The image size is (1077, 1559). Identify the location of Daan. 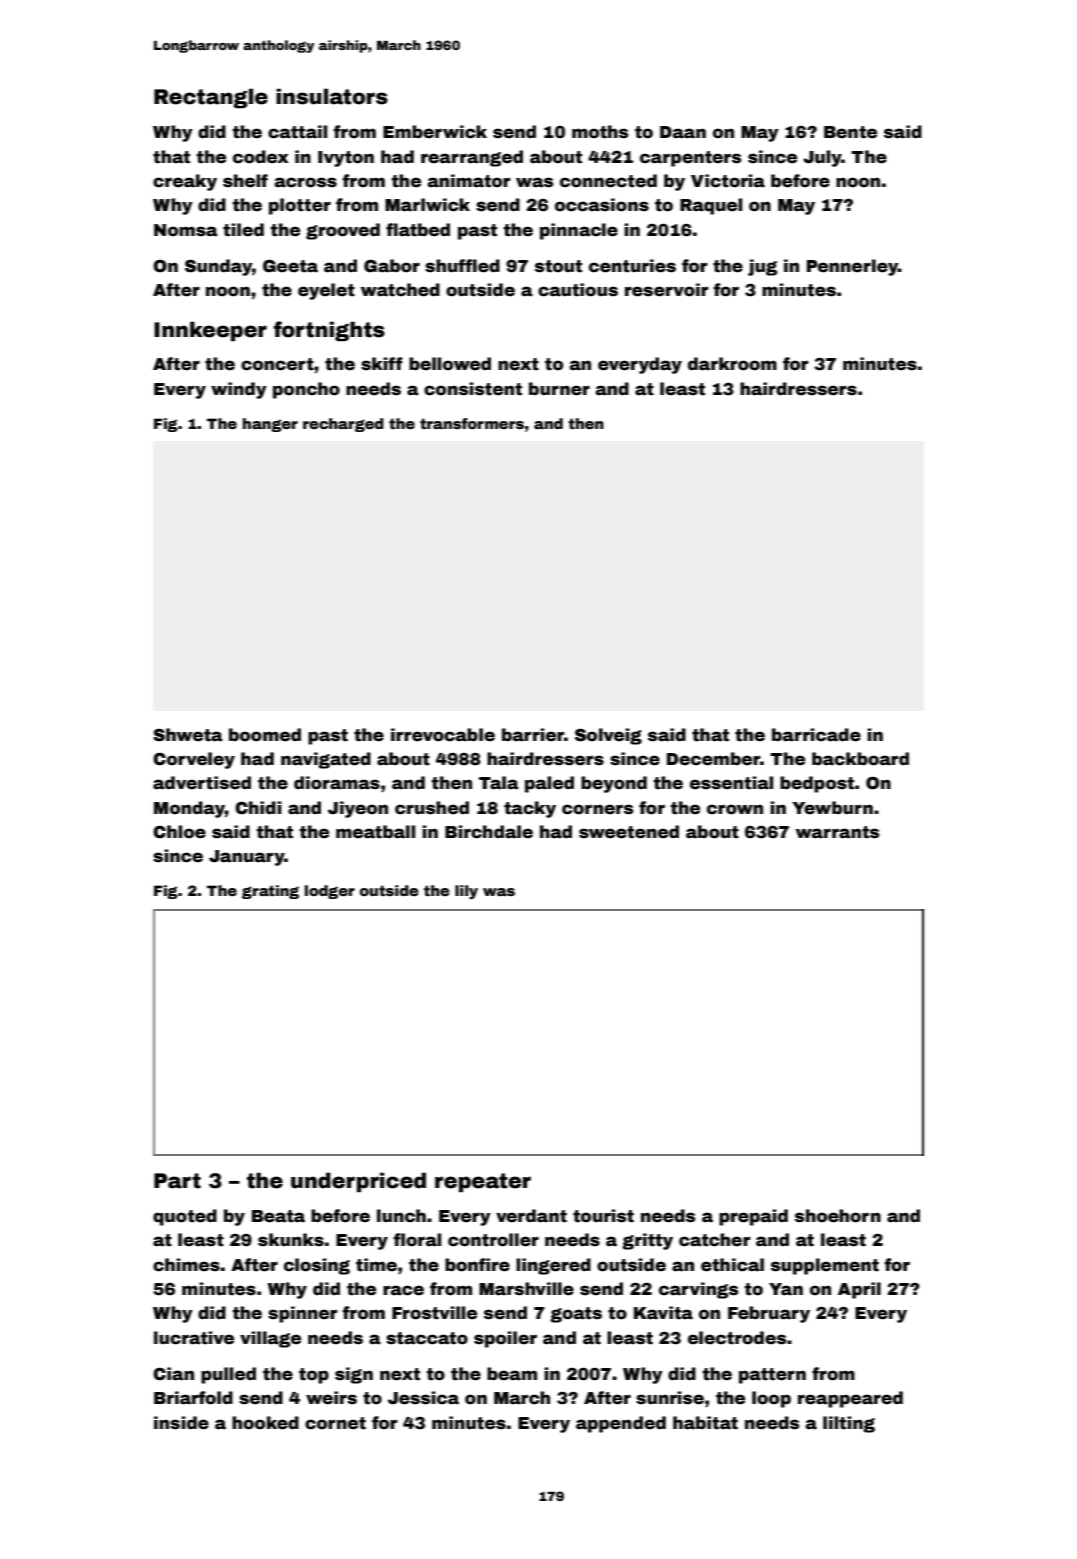
(683, 132).
